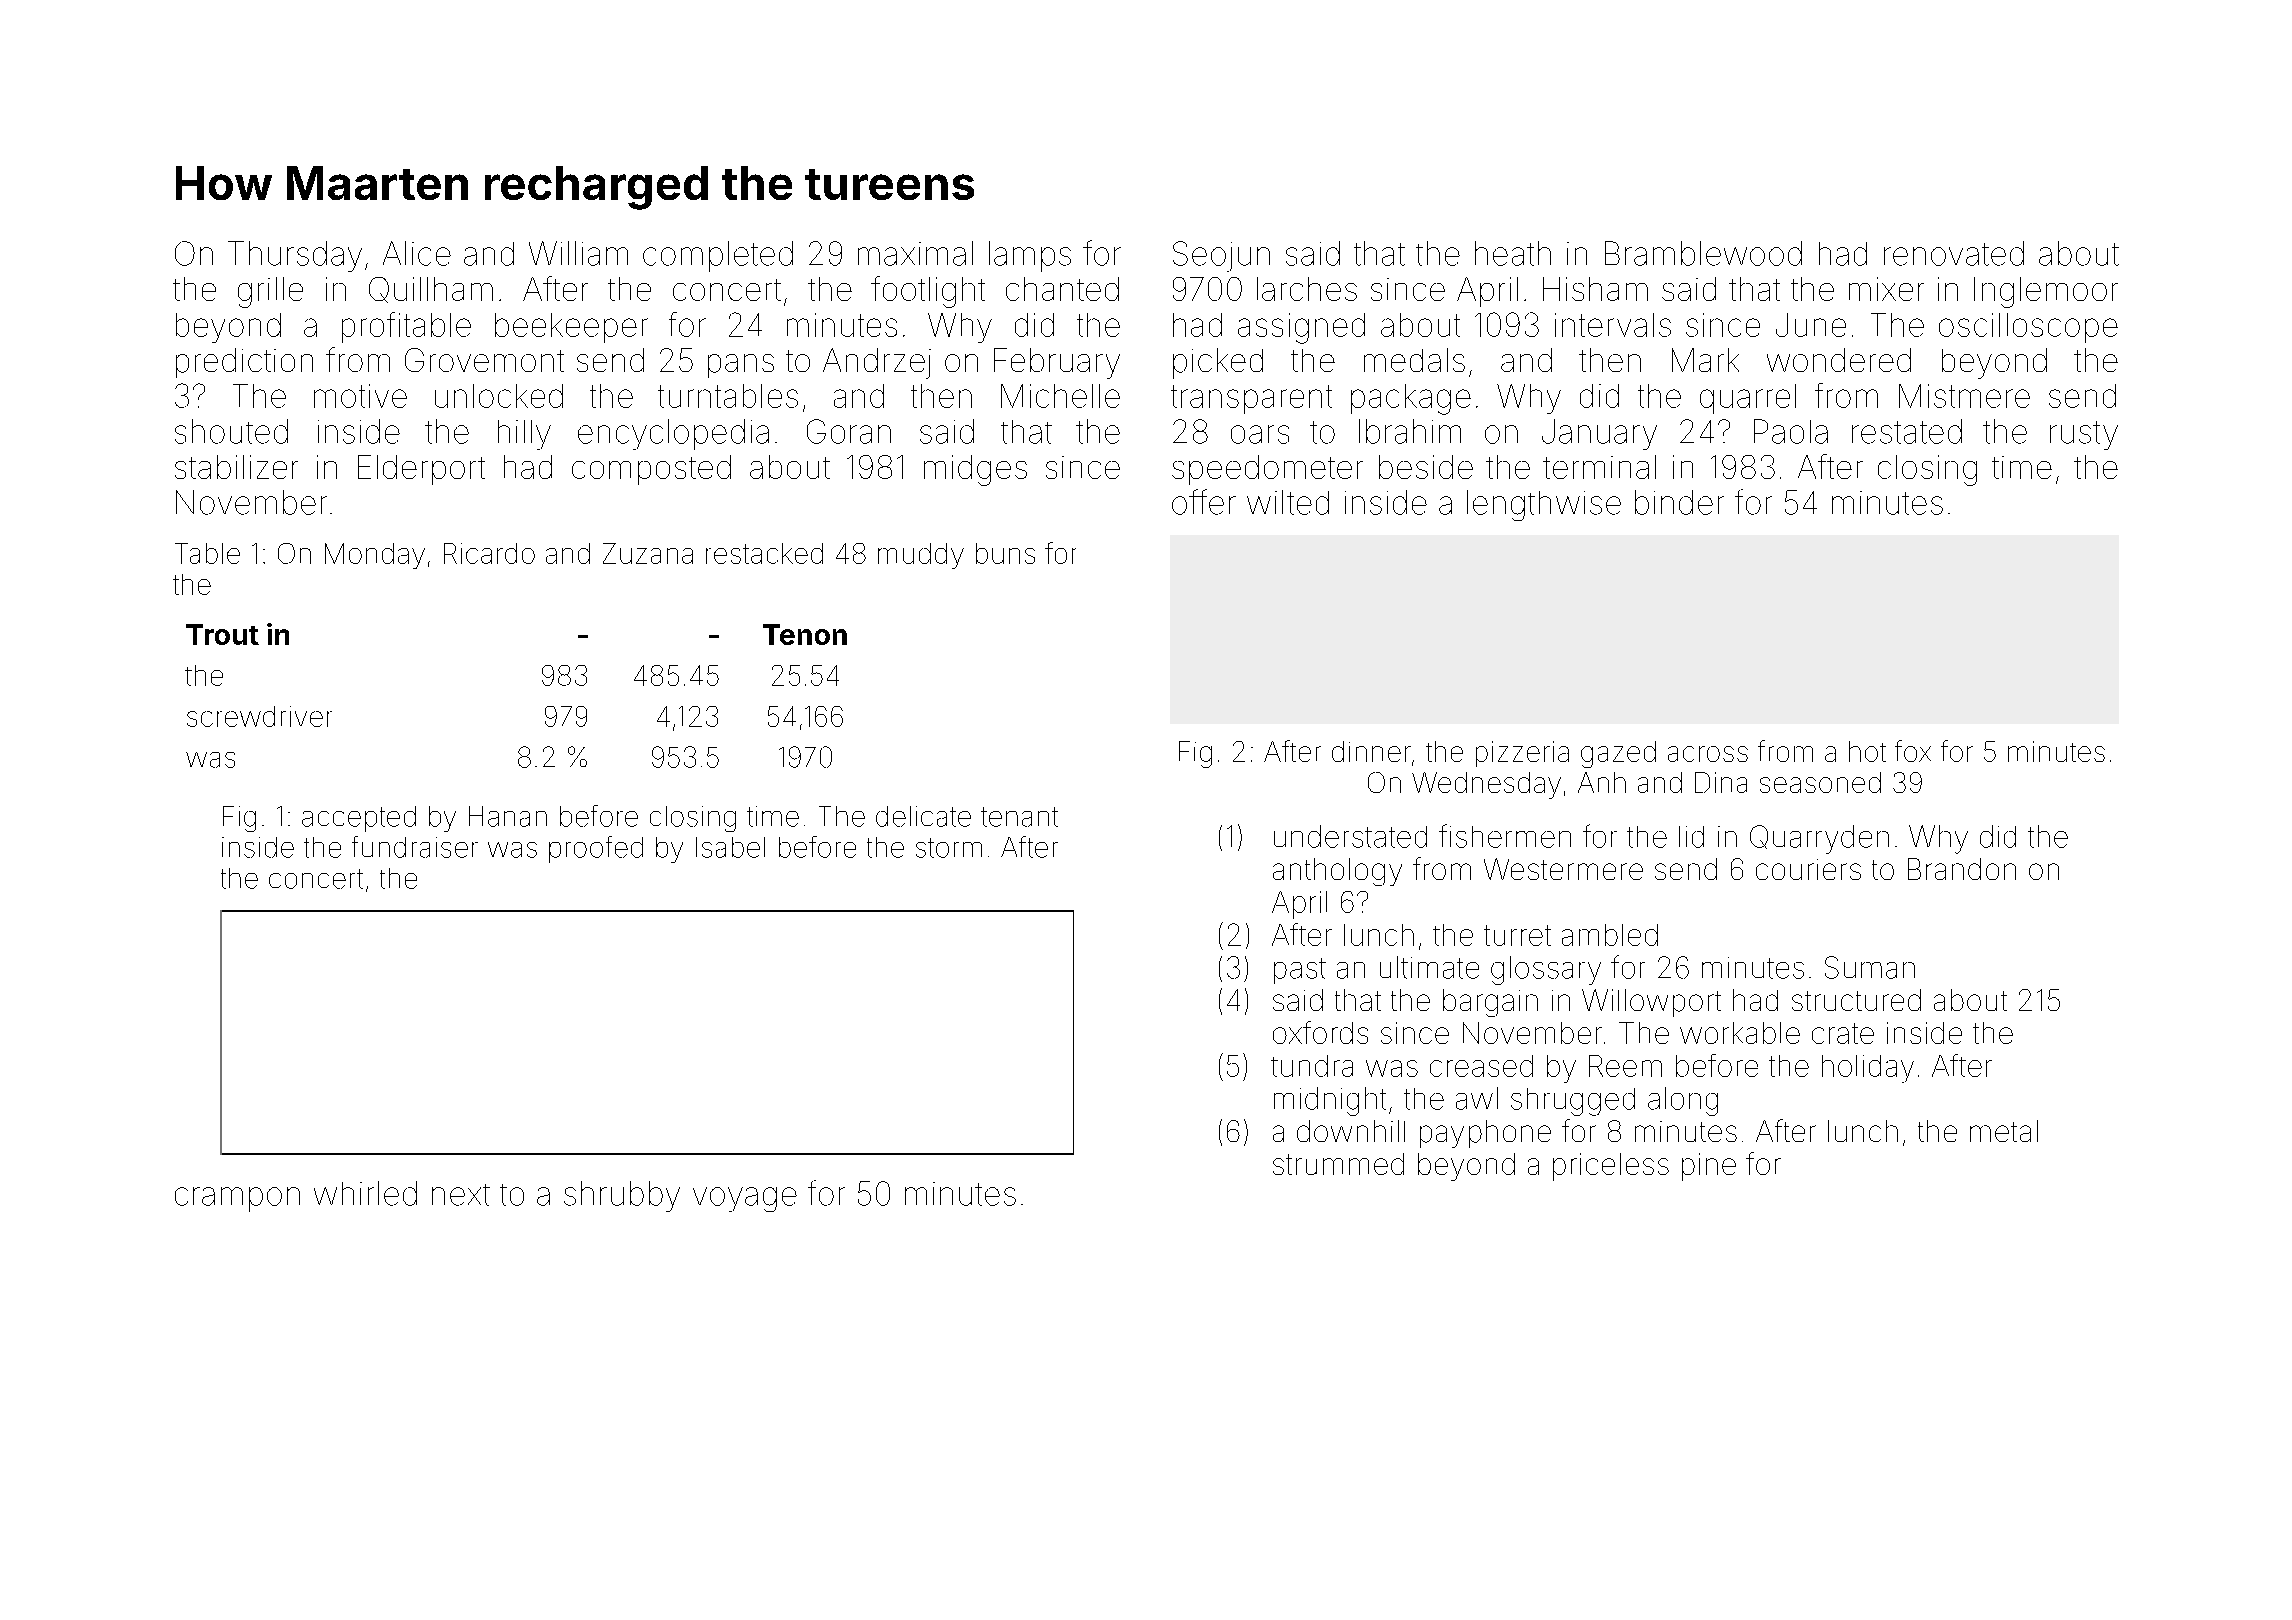 This screenshot has height=1620, width=2292. Describe the element at coordinates (1005, 553) in the screenshot. I see `buns` at that location.
